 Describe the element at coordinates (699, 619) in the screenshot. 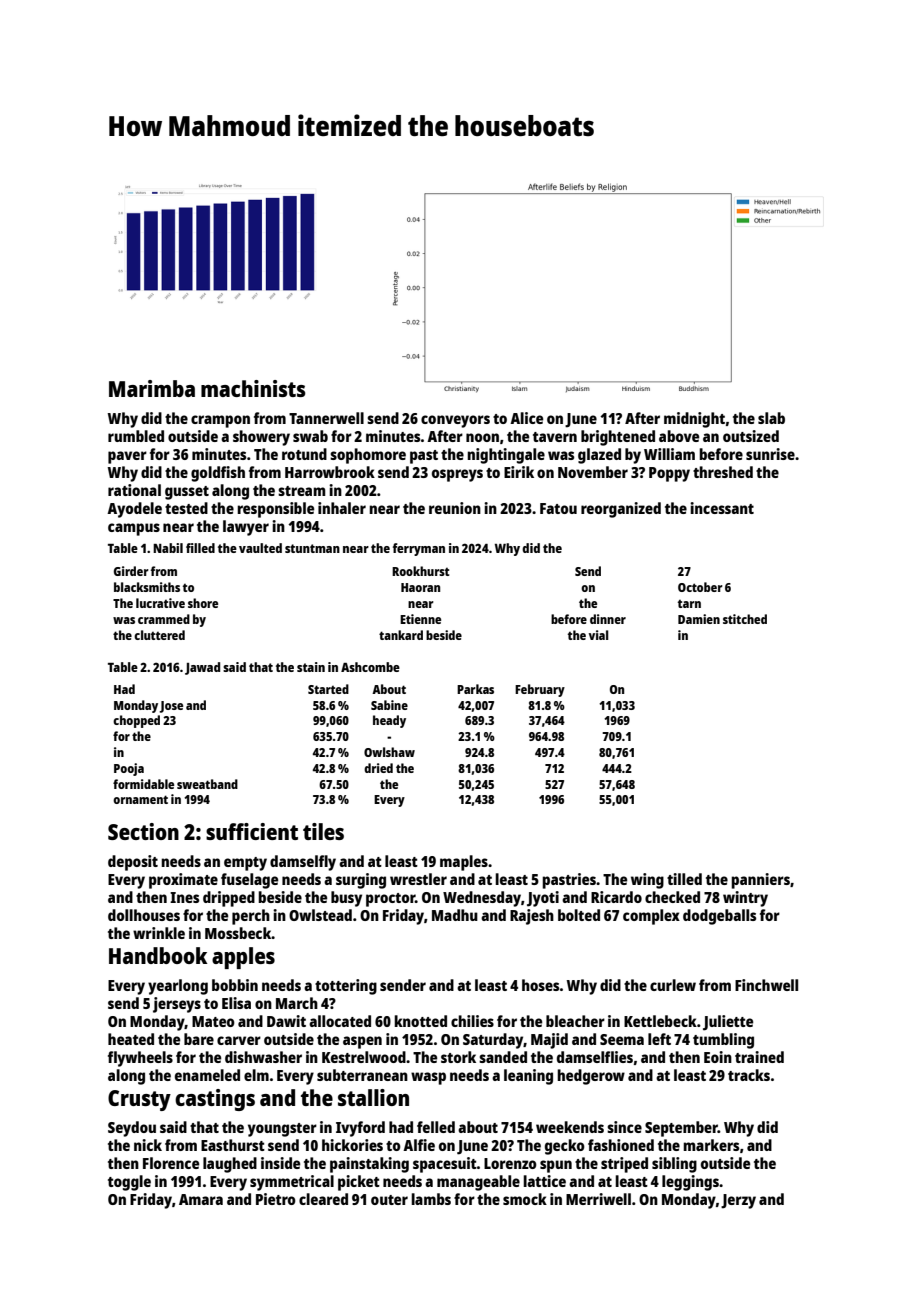

I see `Damien` at that location.
